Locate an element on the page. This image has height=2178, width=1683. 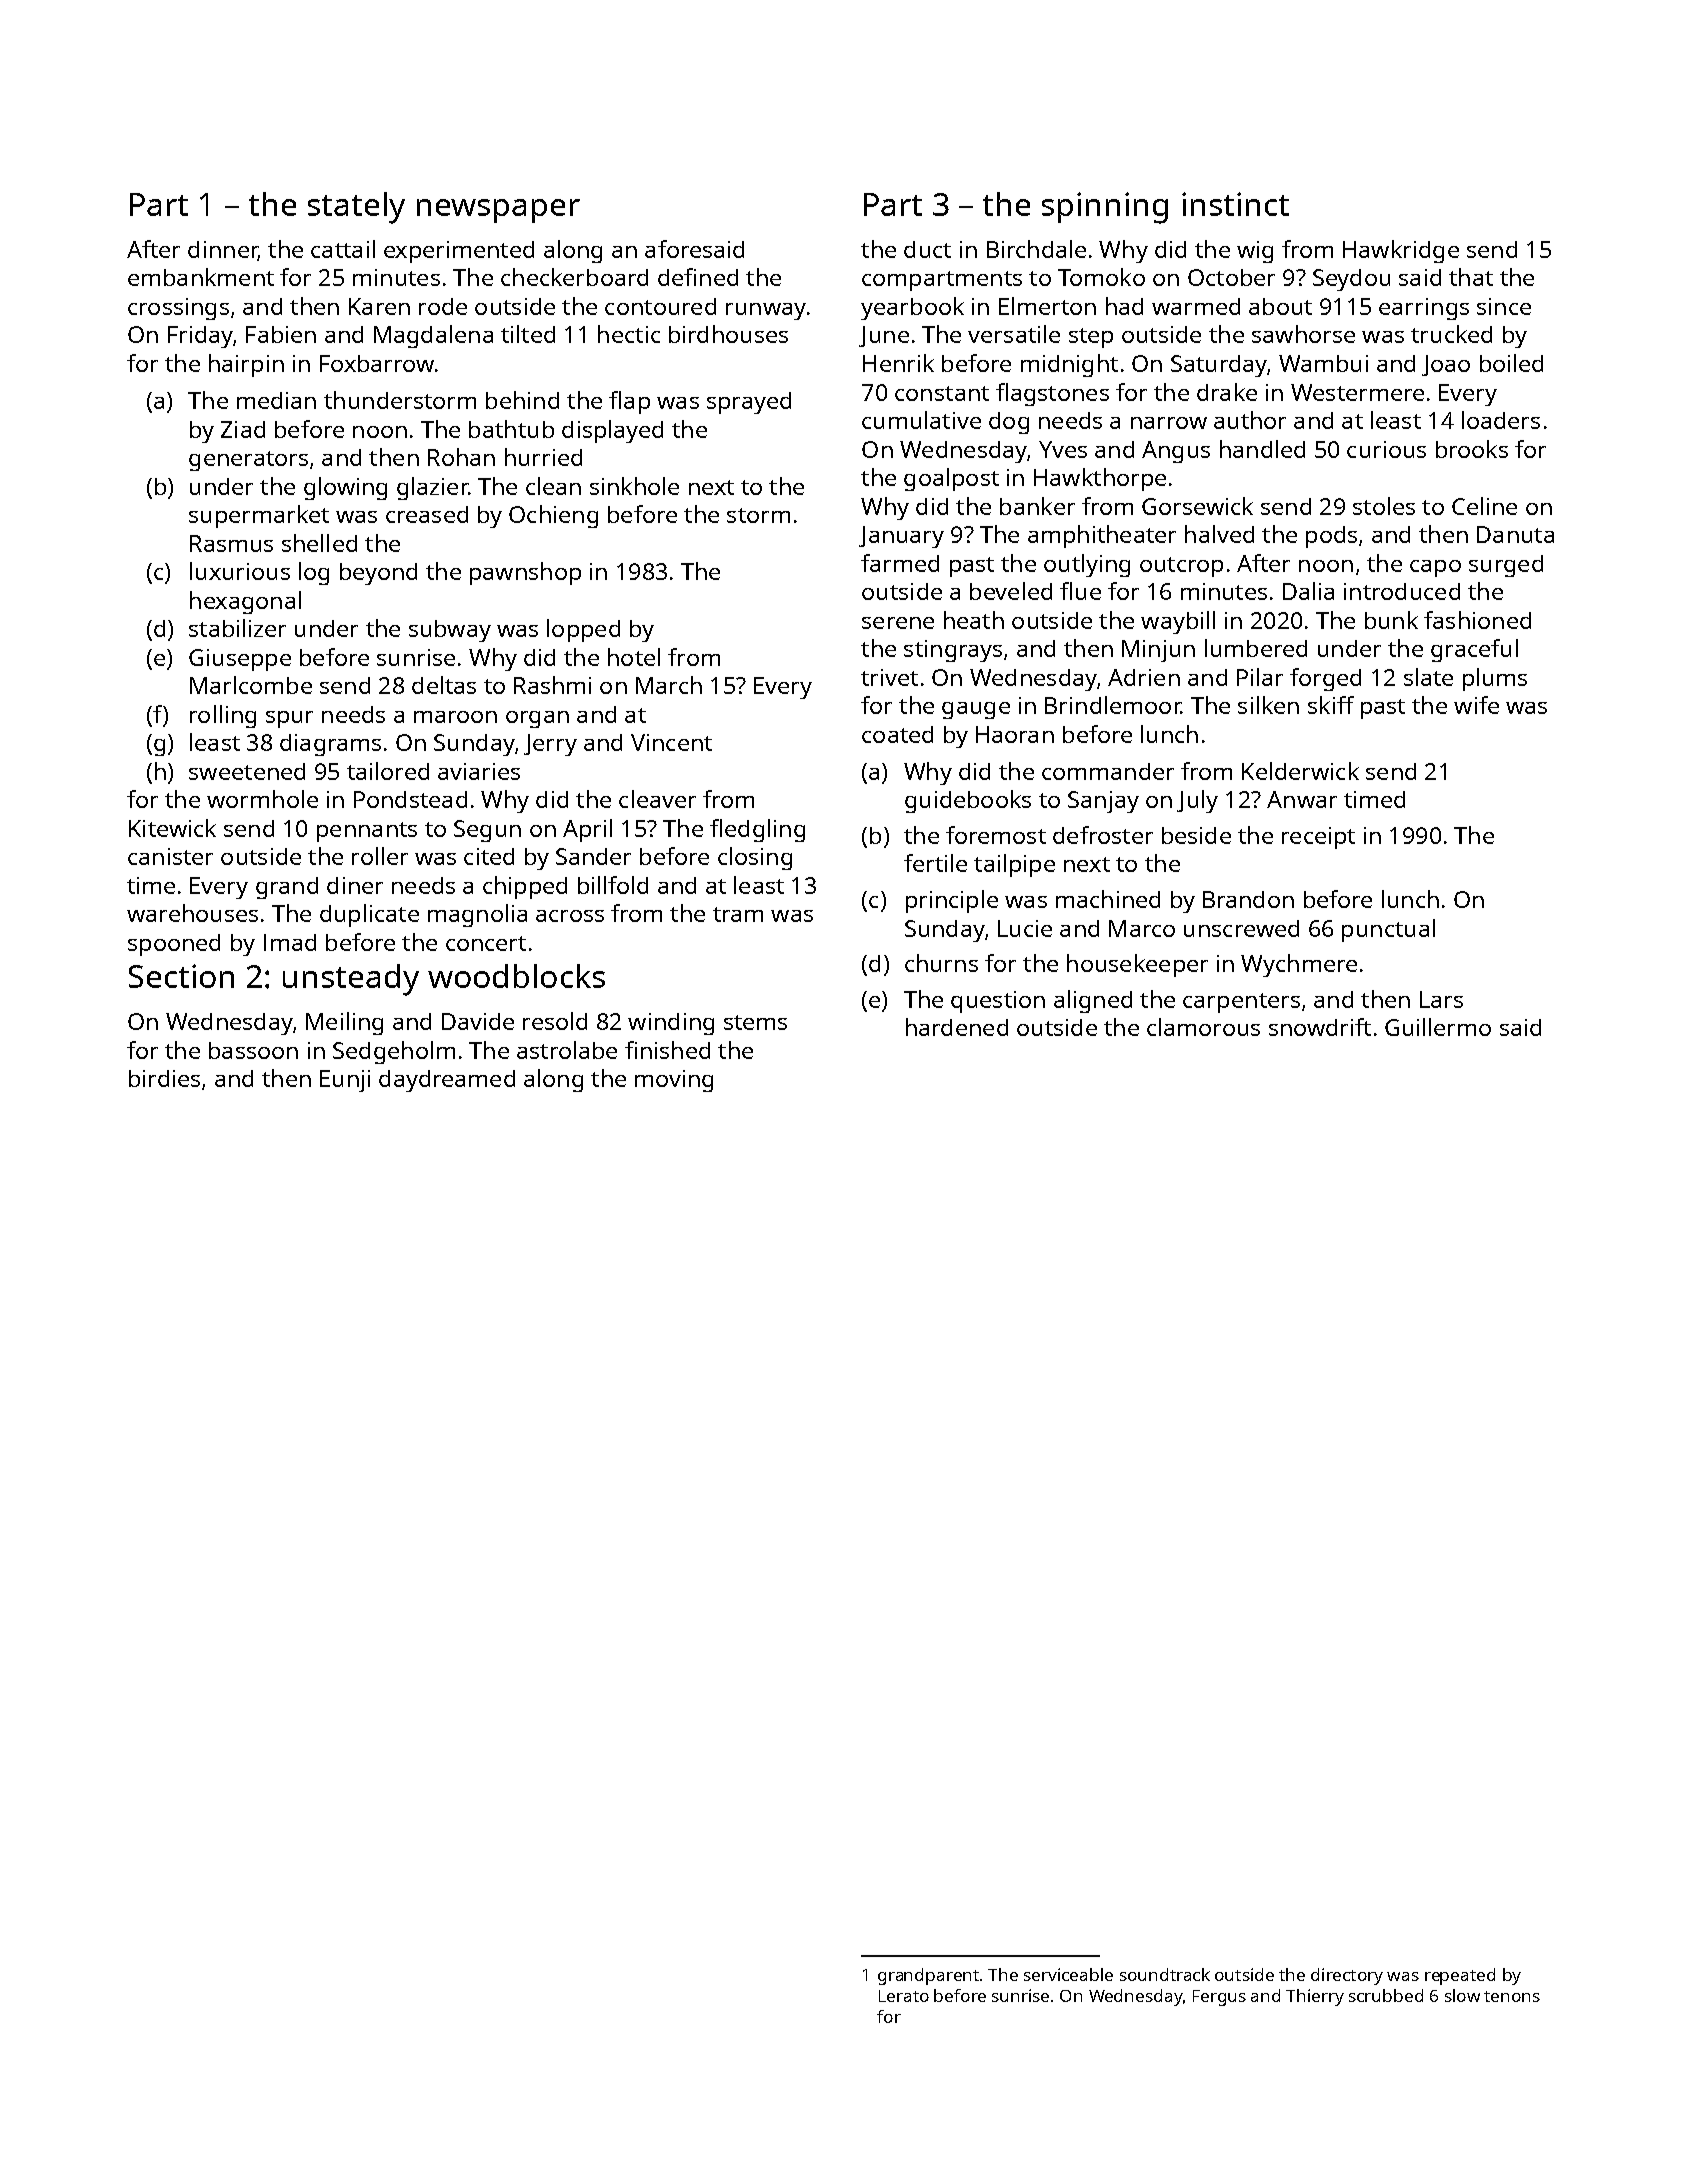
stately is located at coordinates (356, 208).
